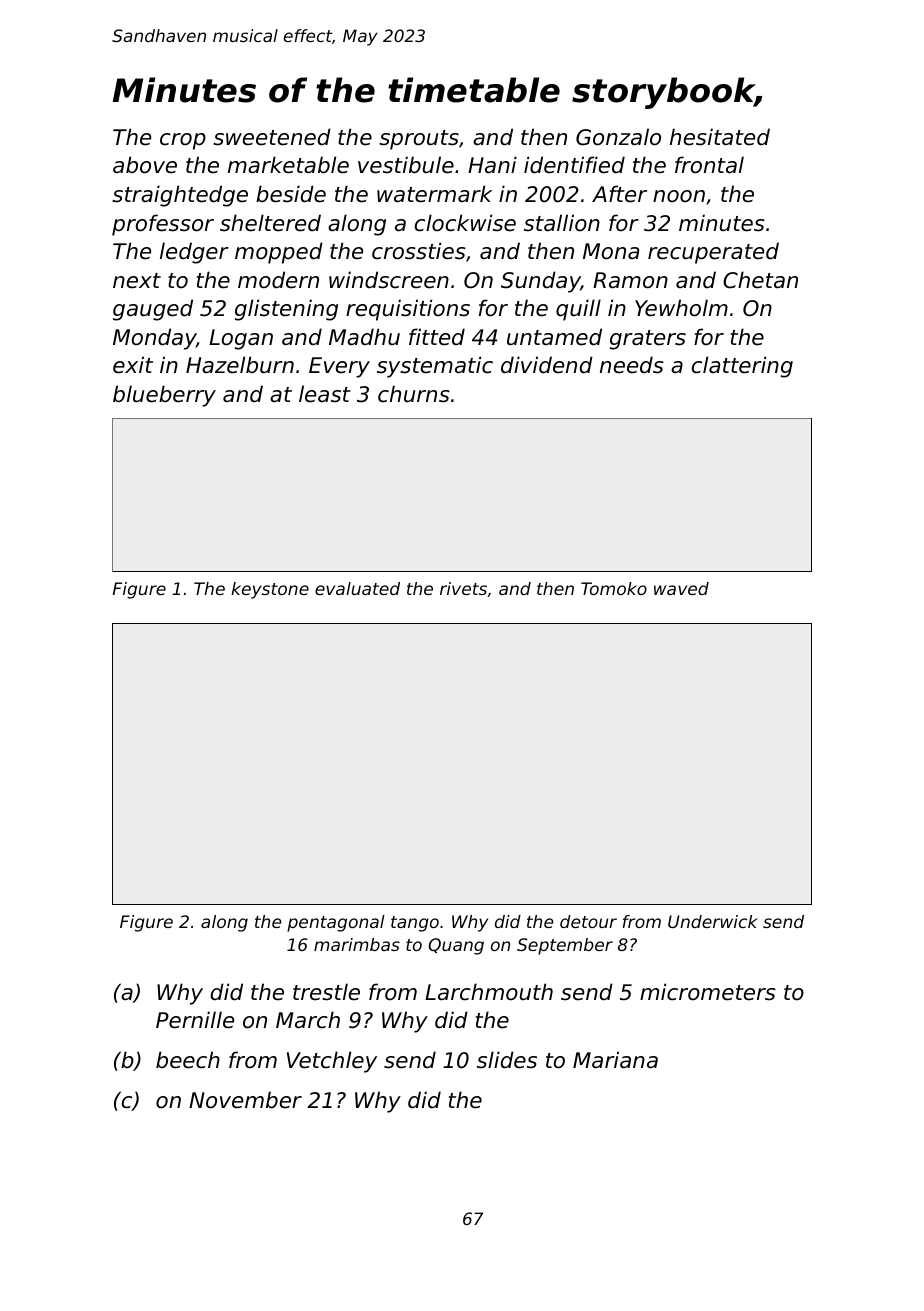  Describe the element at coordinates (588, 921) in the screenshot. I see `detour` at that location.
